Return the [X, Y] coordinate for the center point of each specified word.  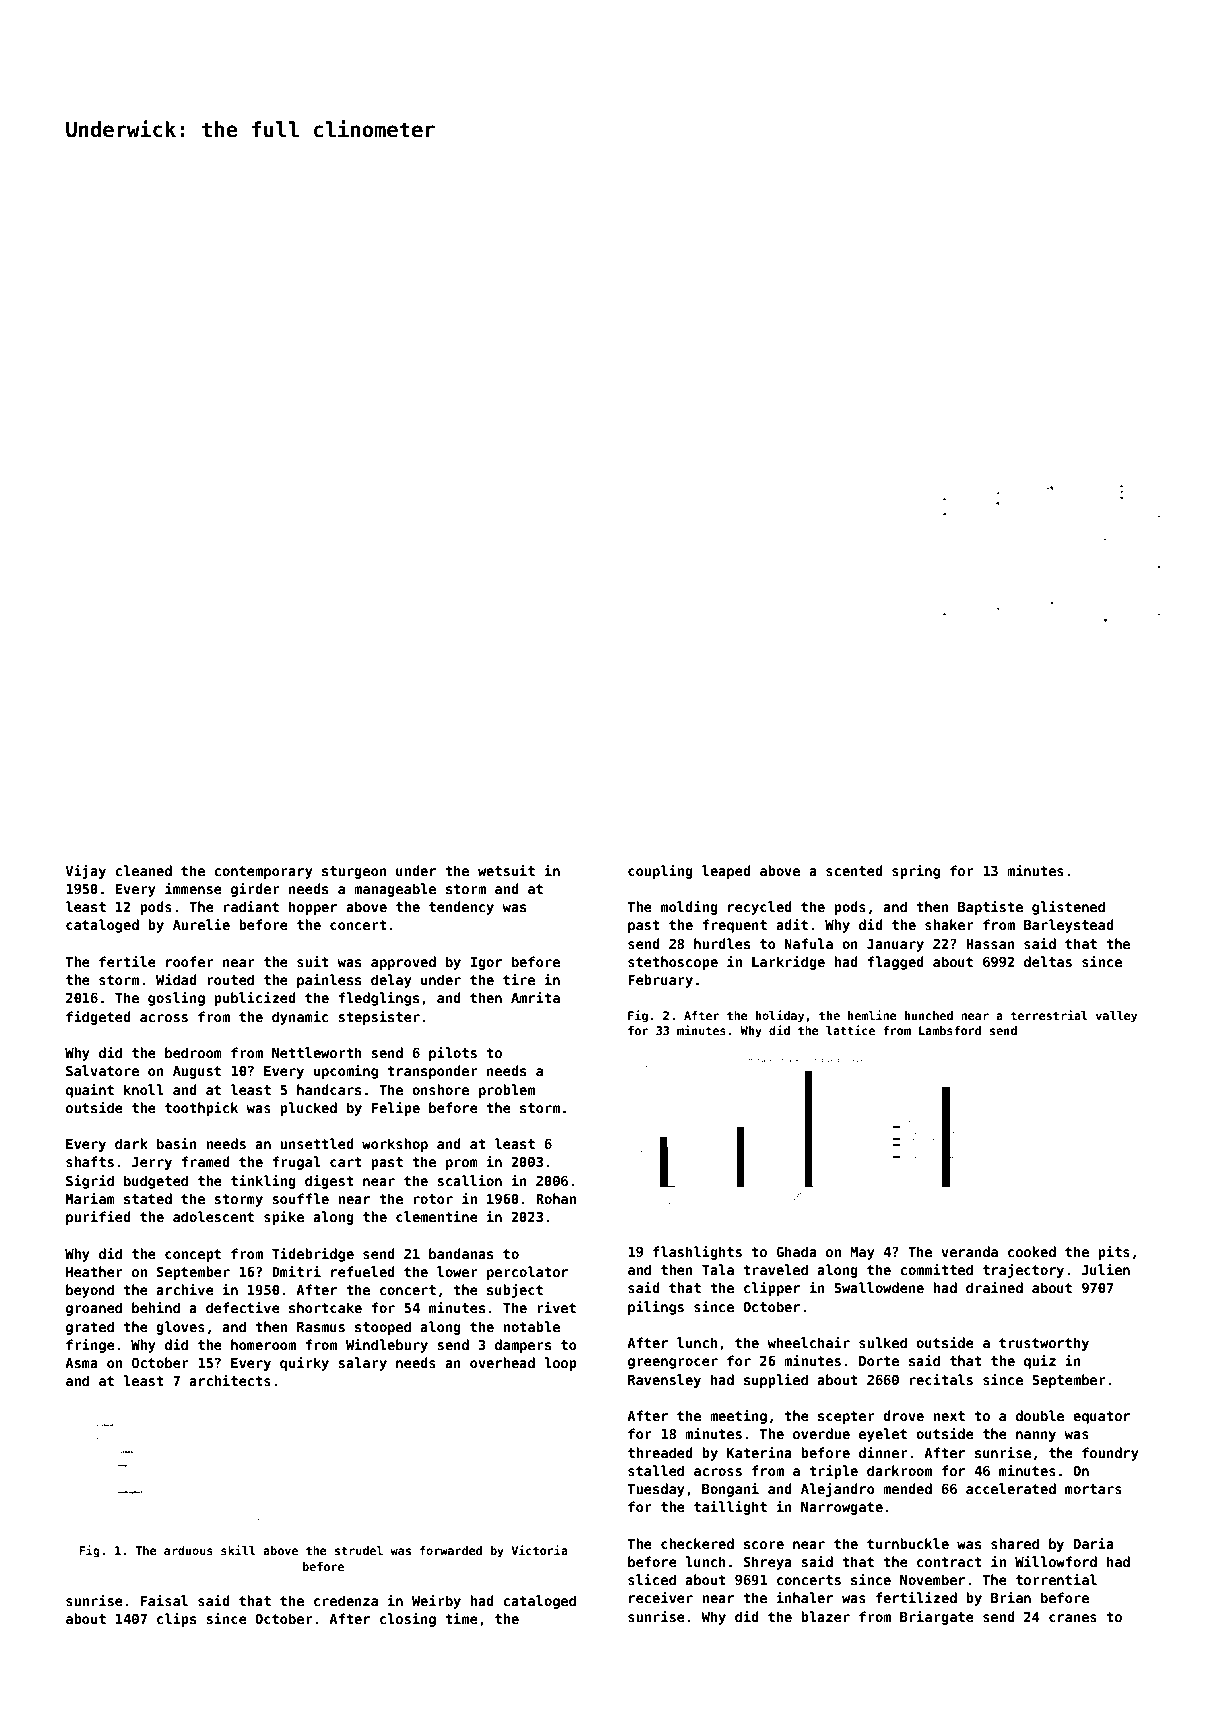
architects [230, 1380]
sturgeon [354, 872]
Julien [1106, 1269]
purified [98, 1218]
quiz [1040, 1362]
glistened [1068, 908]
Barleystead [1069, 926]
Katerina [759, 1452]
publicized [255, 999]
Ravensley [664, 1381]
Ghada [796, 1251]
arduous [188, 1550]
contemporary [263, 872]
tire [519, 979]
